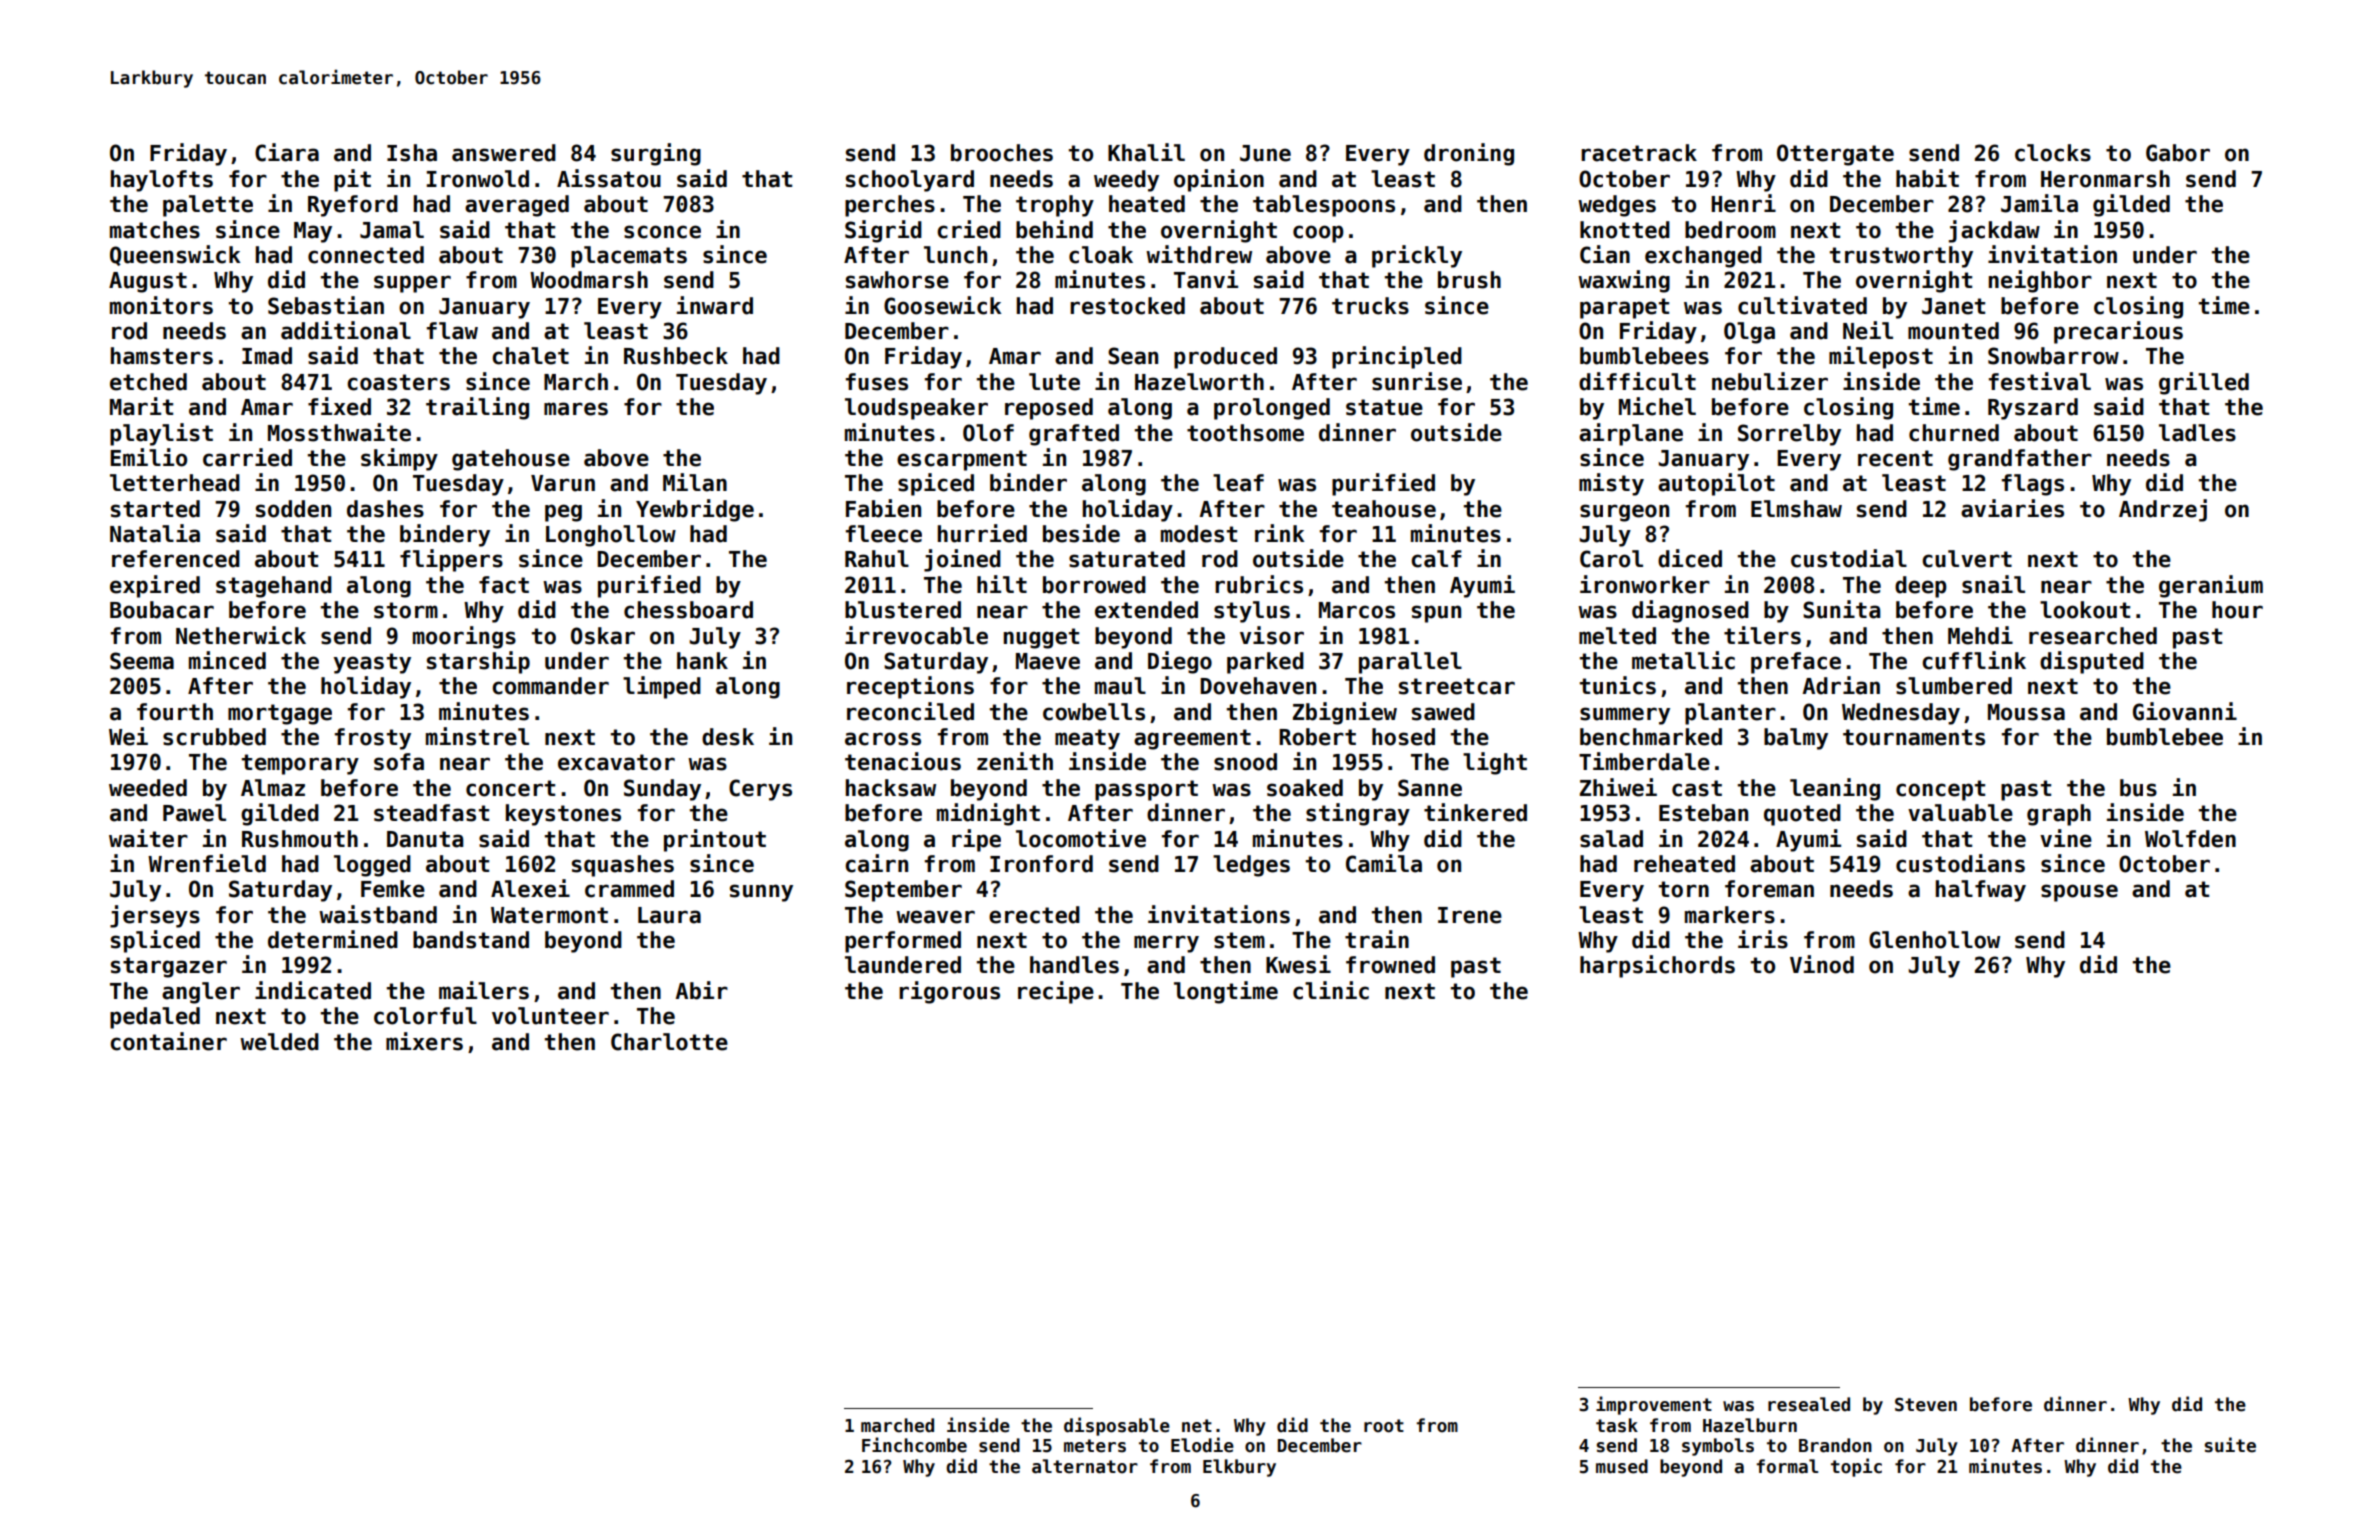 The image size is (2380, 1540). What do you see at coordinates (914, 1445) in the document?
I see `Finchcombe` at bounding box center [914, 1445].
